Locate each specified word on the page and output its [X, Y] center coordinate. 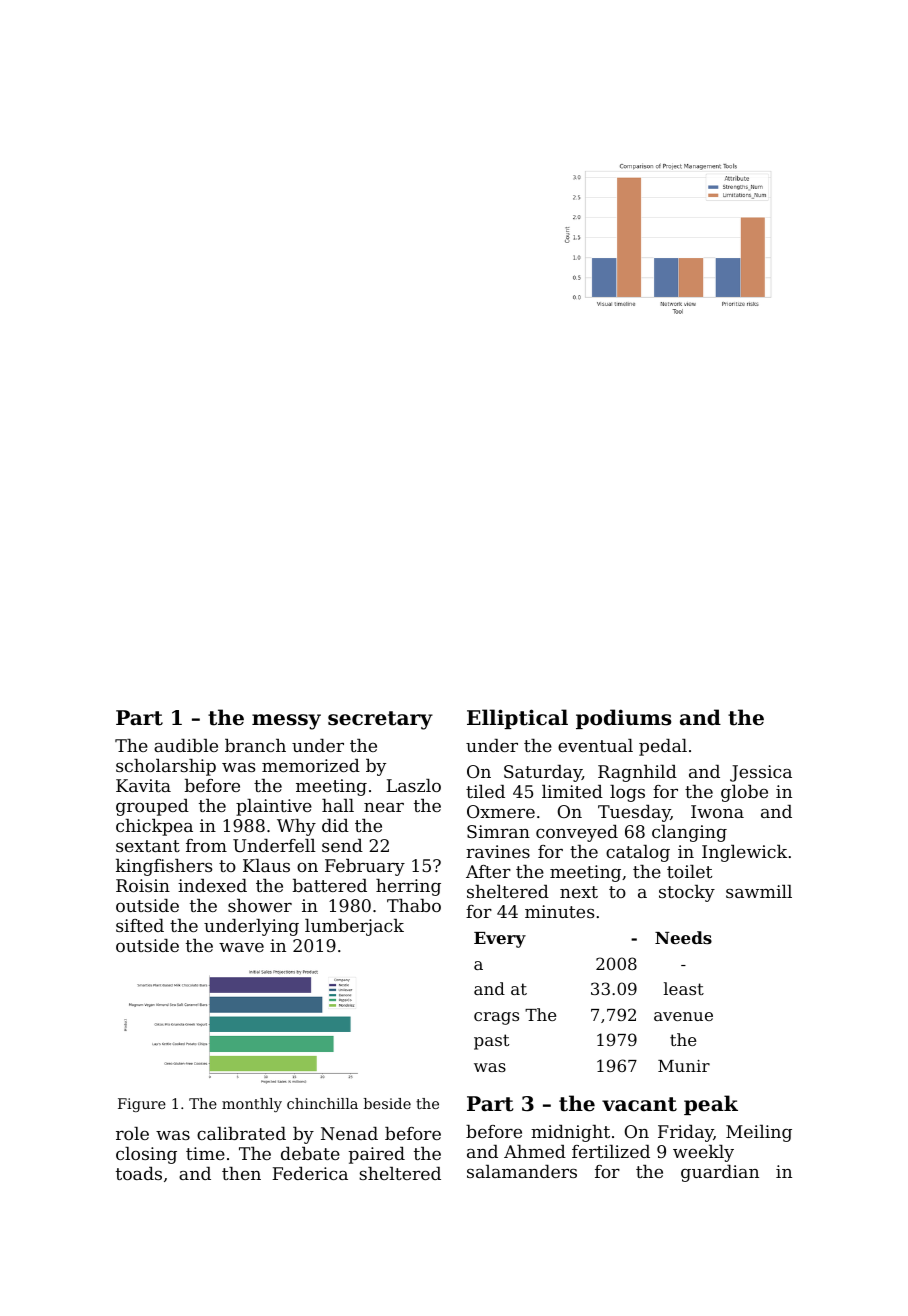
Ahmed [535, 1151]
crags [496, 1018]
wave [241, 947]
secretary [380, 720]
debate [310, 1153]
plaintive [274, 807]
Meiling [759, 1133]
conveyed [577, 833]
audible [186, 745]
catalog [638, 853]
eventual [595, 745]
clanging [689, 833]
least [684, 988]
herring [408, 887]
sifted [140, 925]
